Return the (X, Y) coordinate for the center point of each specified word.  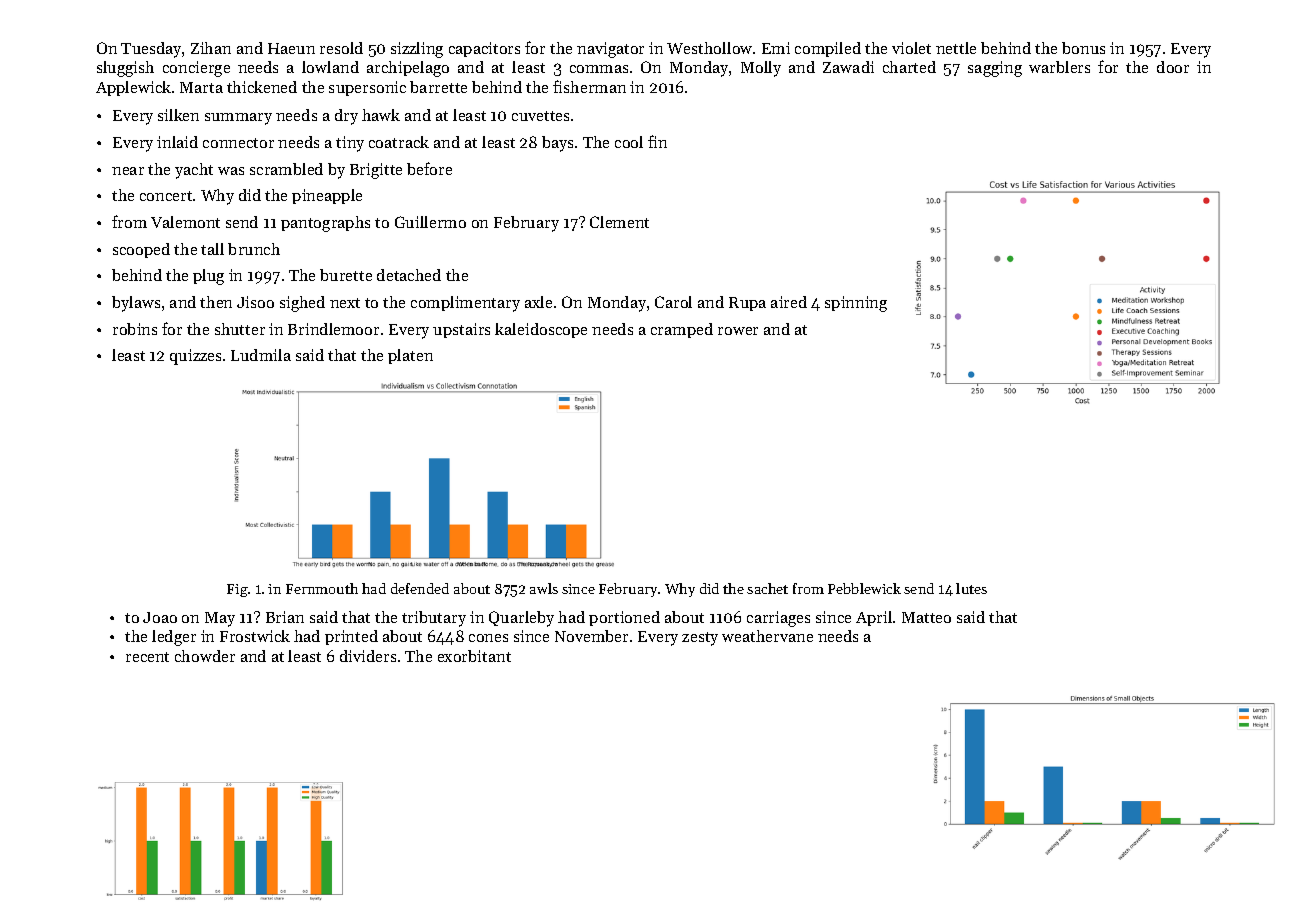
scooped (141, 250)
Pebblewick (864, 588)
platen (410, 356)
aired (789, 302)
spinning (856, 304)
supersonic (367, 88)
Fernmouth (322, 588)
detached (409, 275)
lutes (971, 588)
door (1173, 67)
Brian (285, 617)
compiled (828, 49)
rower (738, 331)
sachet (767, 588)
